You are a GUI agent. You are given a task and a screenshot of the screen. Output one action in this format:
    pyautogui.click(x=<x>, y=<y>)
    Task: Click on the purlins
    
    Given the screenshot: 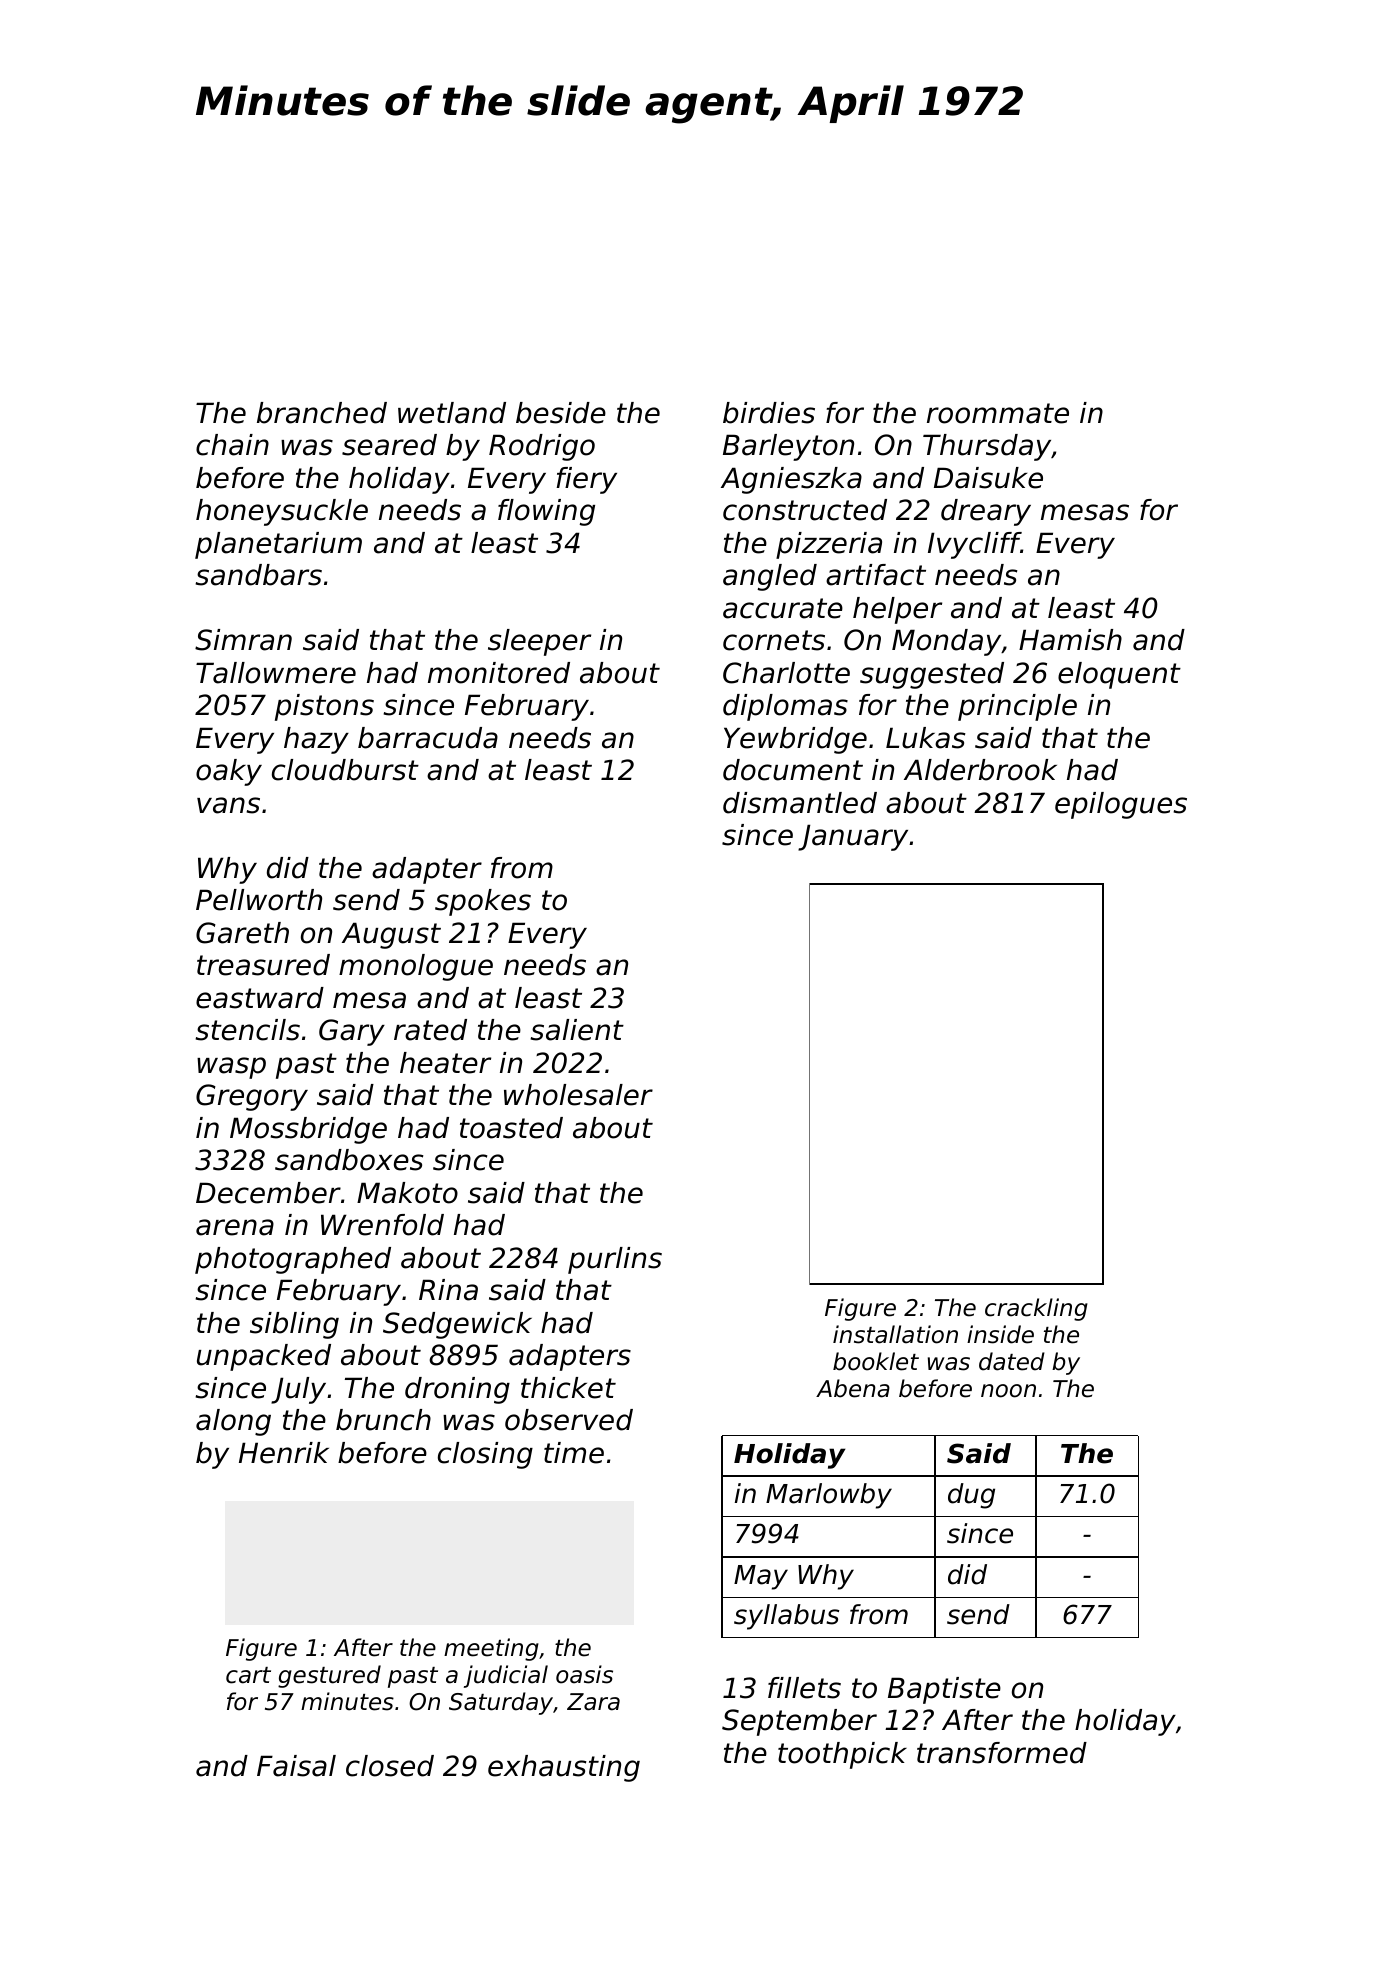 What is the action you would take?
    pyautogui.click(x=615, y=1260)
